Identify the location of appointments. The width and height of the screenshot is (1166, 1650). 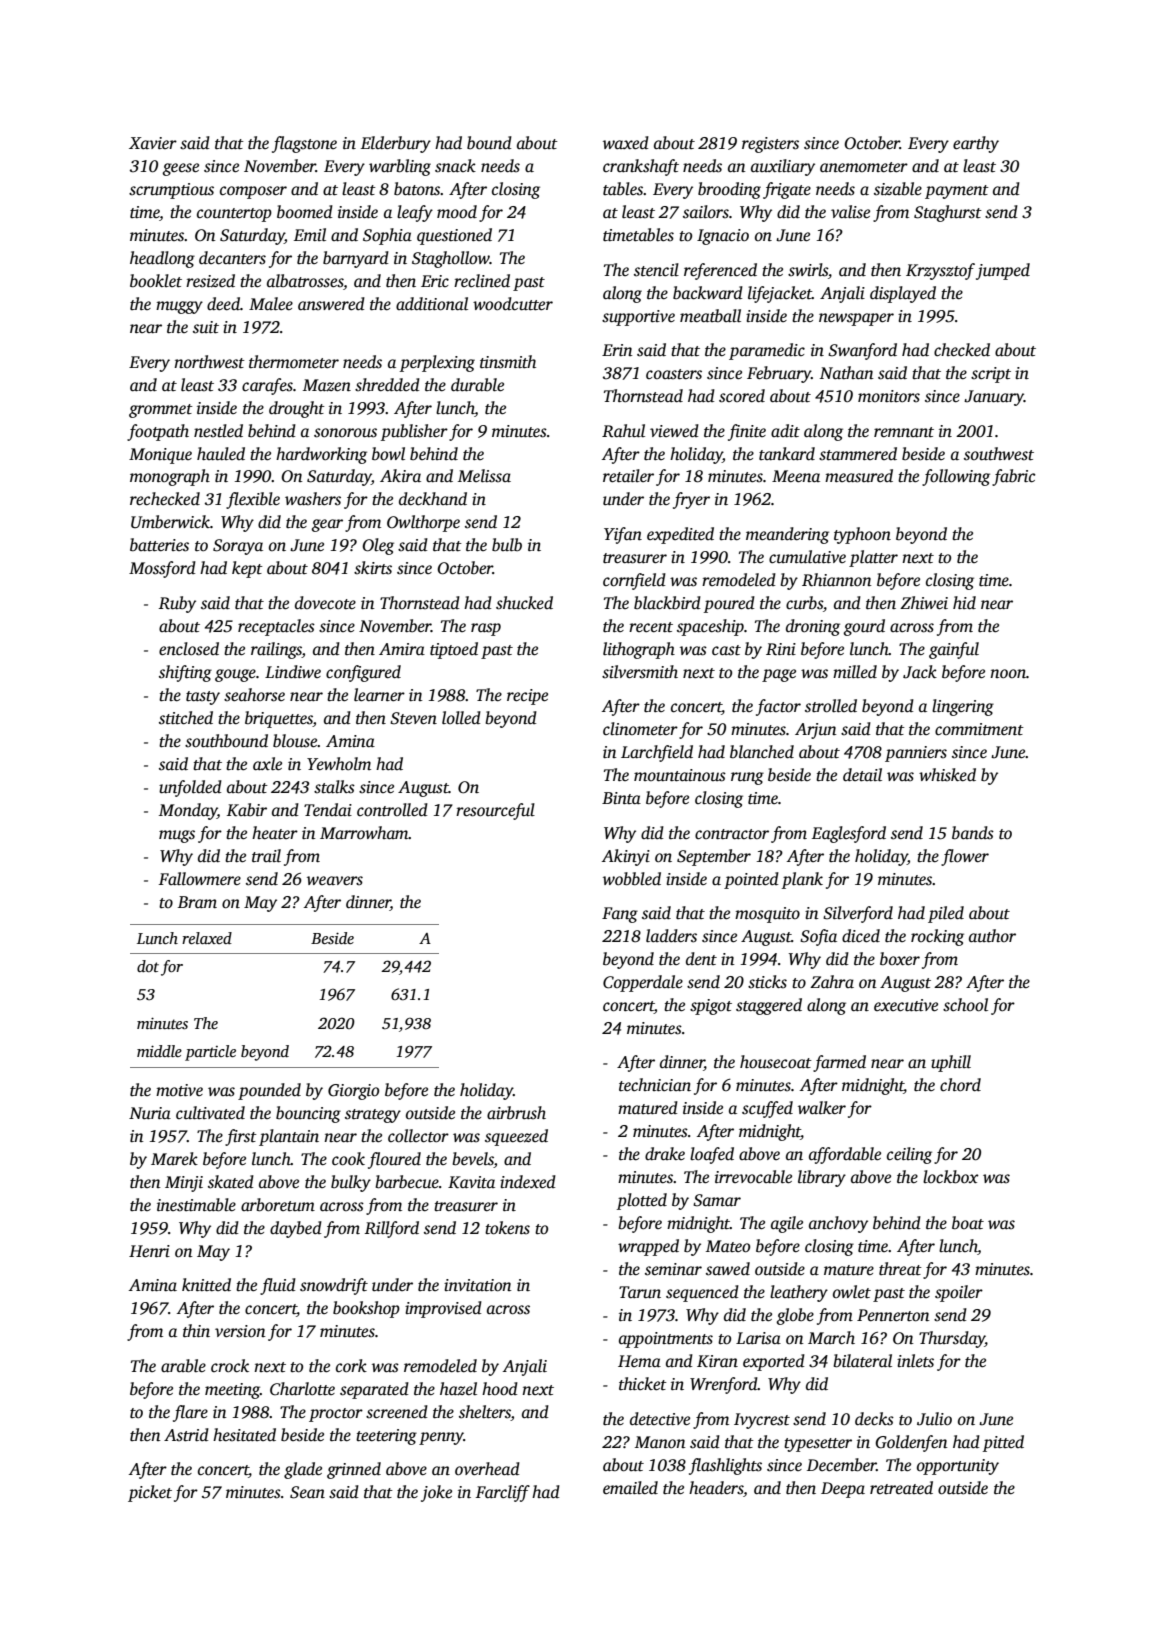
(666, 1340).
